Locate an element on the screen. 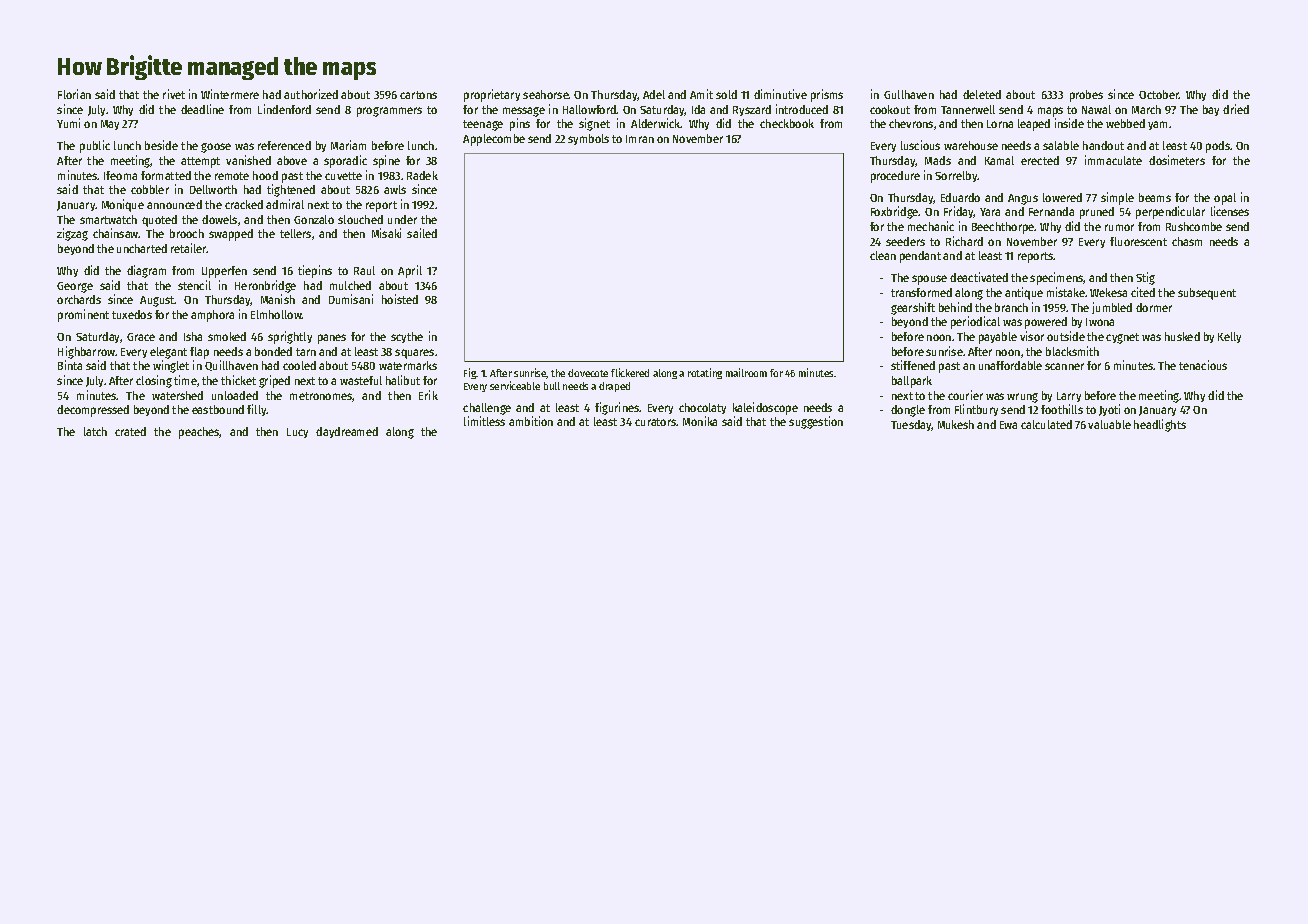 This screenshot has width=1308, height=924. hoisted is located at coordinates (400, 299).
